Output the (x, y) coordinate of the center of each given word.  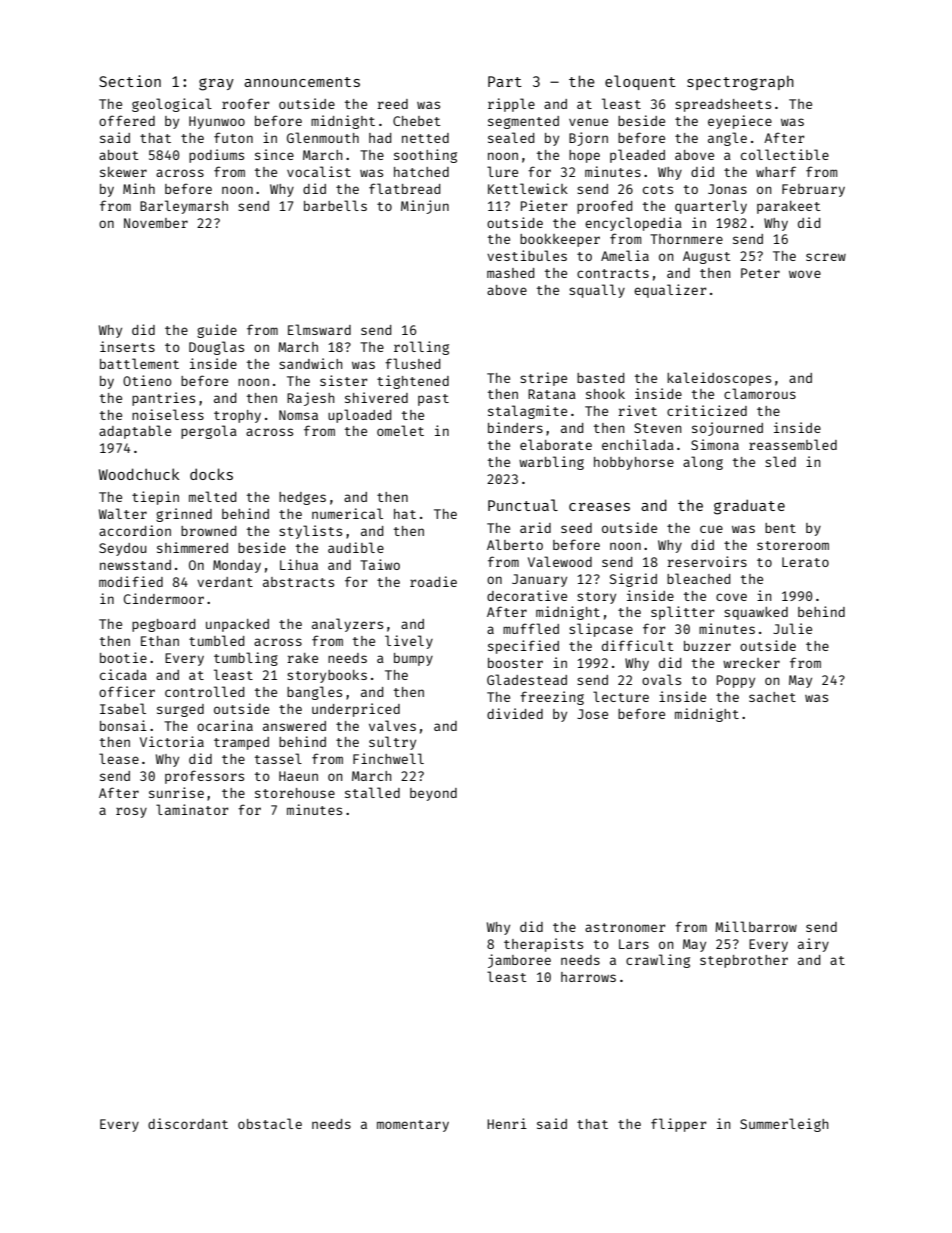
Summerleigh (784, 1125)
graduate (749, 507)
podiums (216, 156)
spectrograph (740, 83)
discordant (188, 1123)
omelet (400, 430)
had (380, 138)
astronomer (625, 927)
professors (204, 777)
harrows (588, 977)
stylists (310, 532)
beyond (433, 794)
